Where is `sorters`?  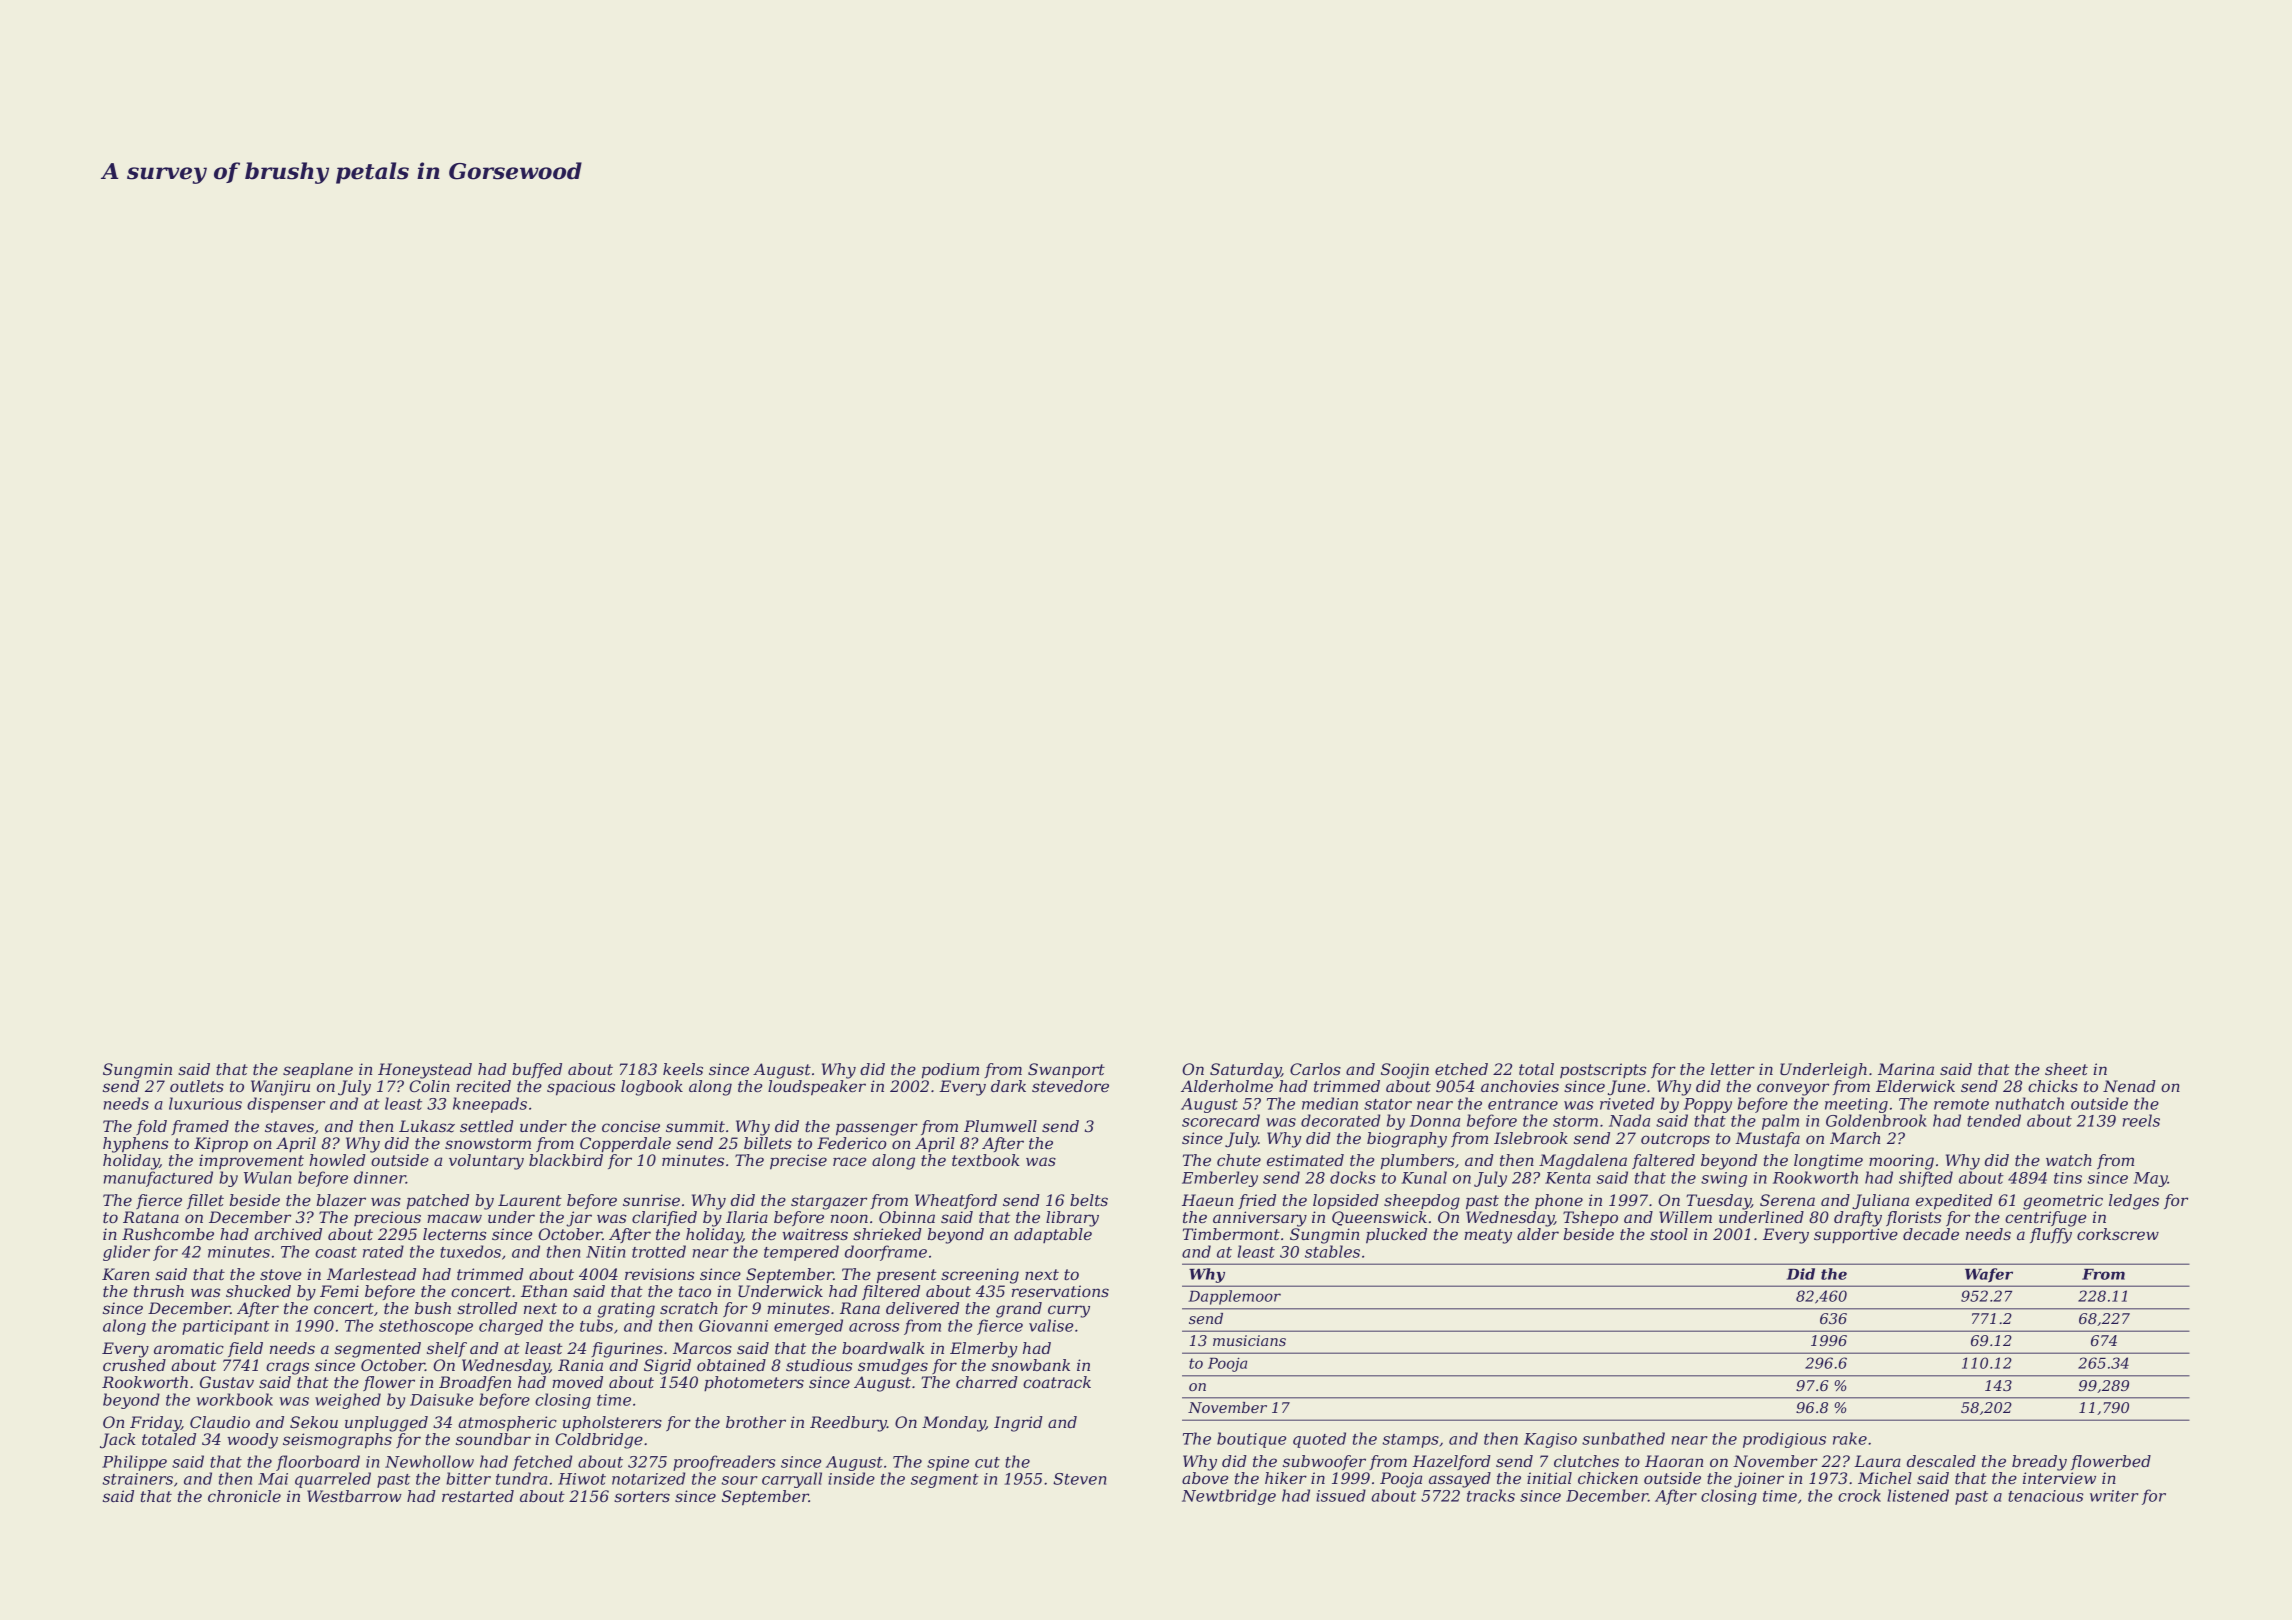 sorters is located at coordinates (642, 1496).
